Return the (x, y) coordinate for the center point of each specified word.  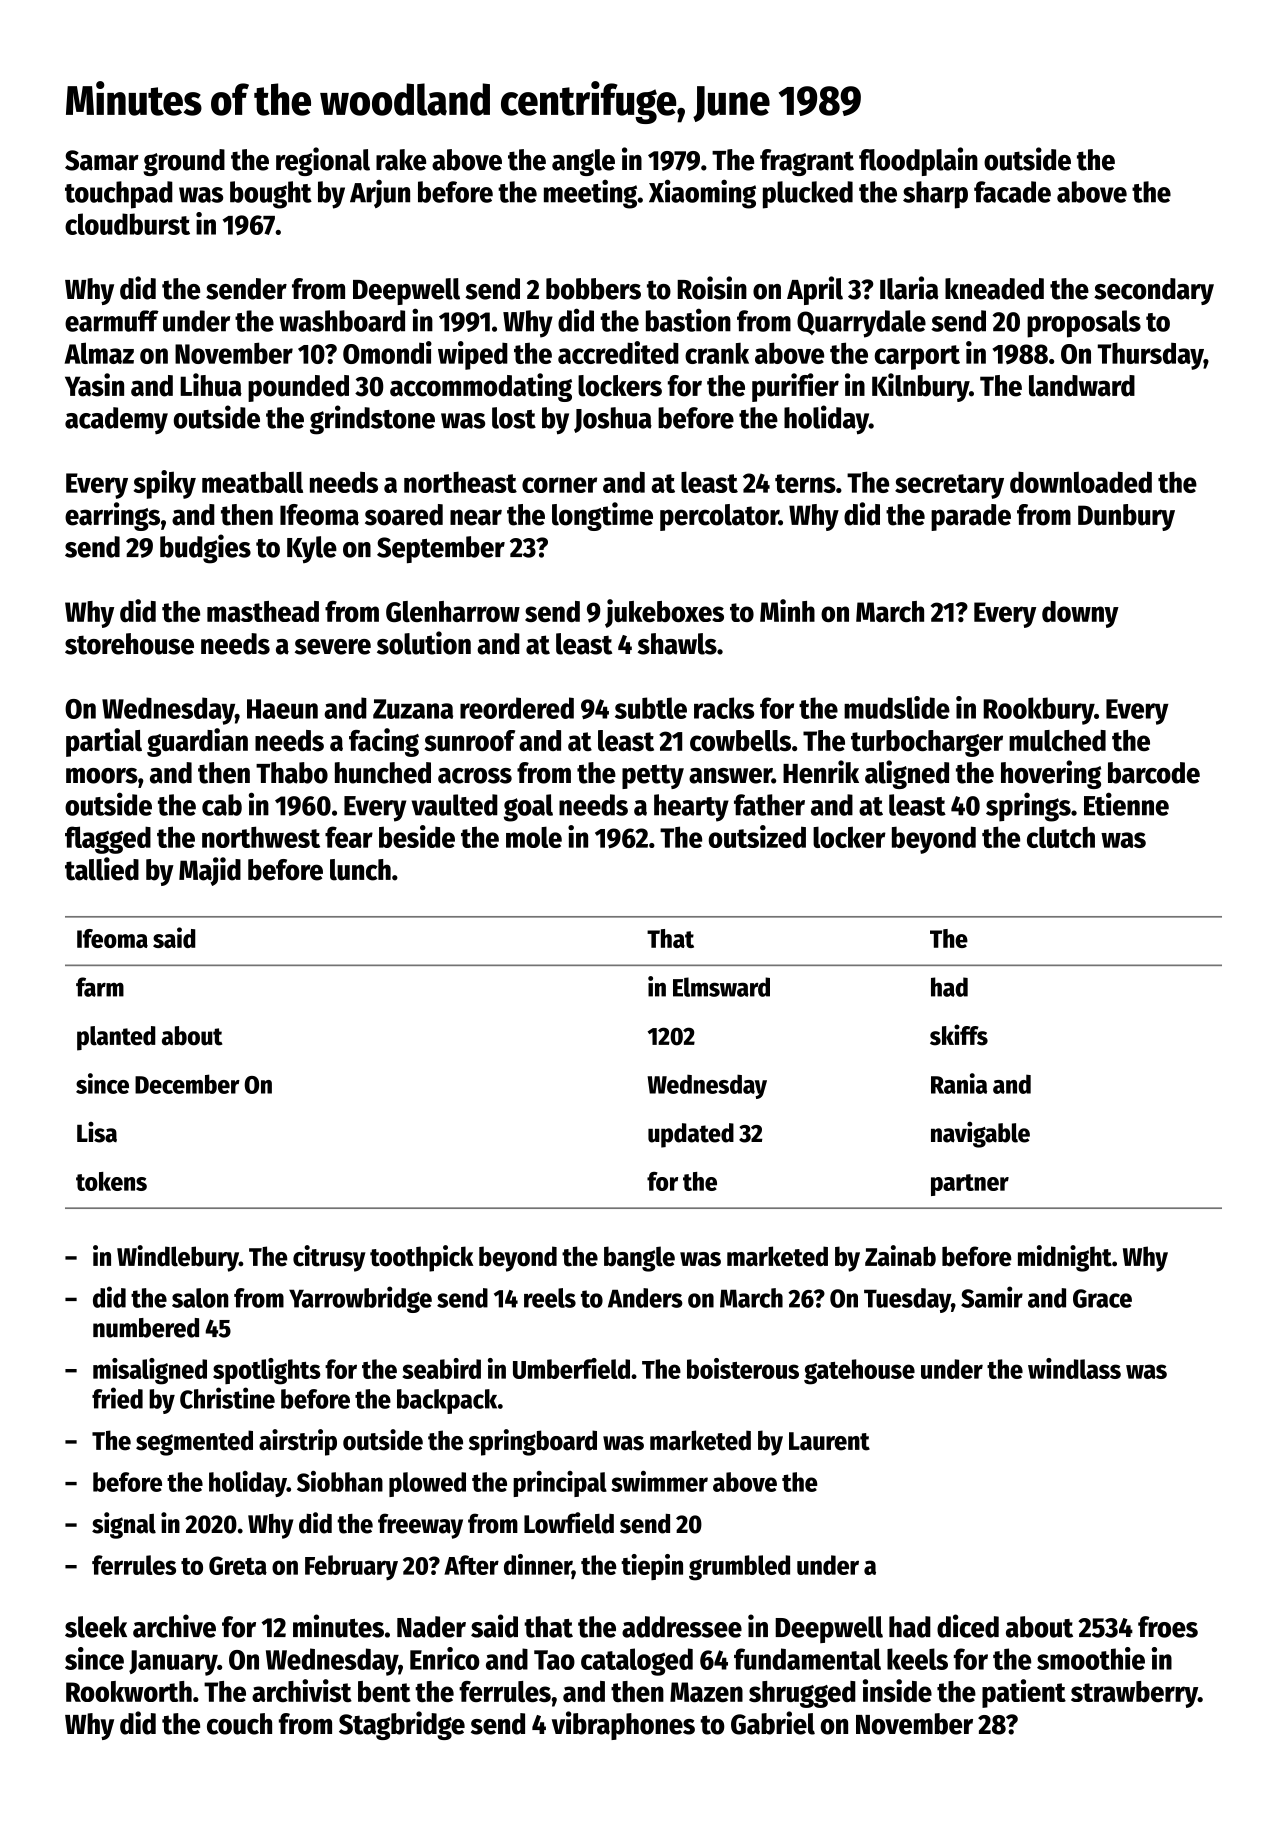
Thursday (1151, 356)
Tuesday (907, 1300)
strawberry (1134, 1694)
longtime (602, 516)
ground (184, 162)
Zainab (900, 1256)
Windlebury (178, 1258)
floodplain (918, 161)
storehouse (129, 644)
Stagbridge (402, 1725)
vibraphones (623, 1725)
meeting (590, 194)
